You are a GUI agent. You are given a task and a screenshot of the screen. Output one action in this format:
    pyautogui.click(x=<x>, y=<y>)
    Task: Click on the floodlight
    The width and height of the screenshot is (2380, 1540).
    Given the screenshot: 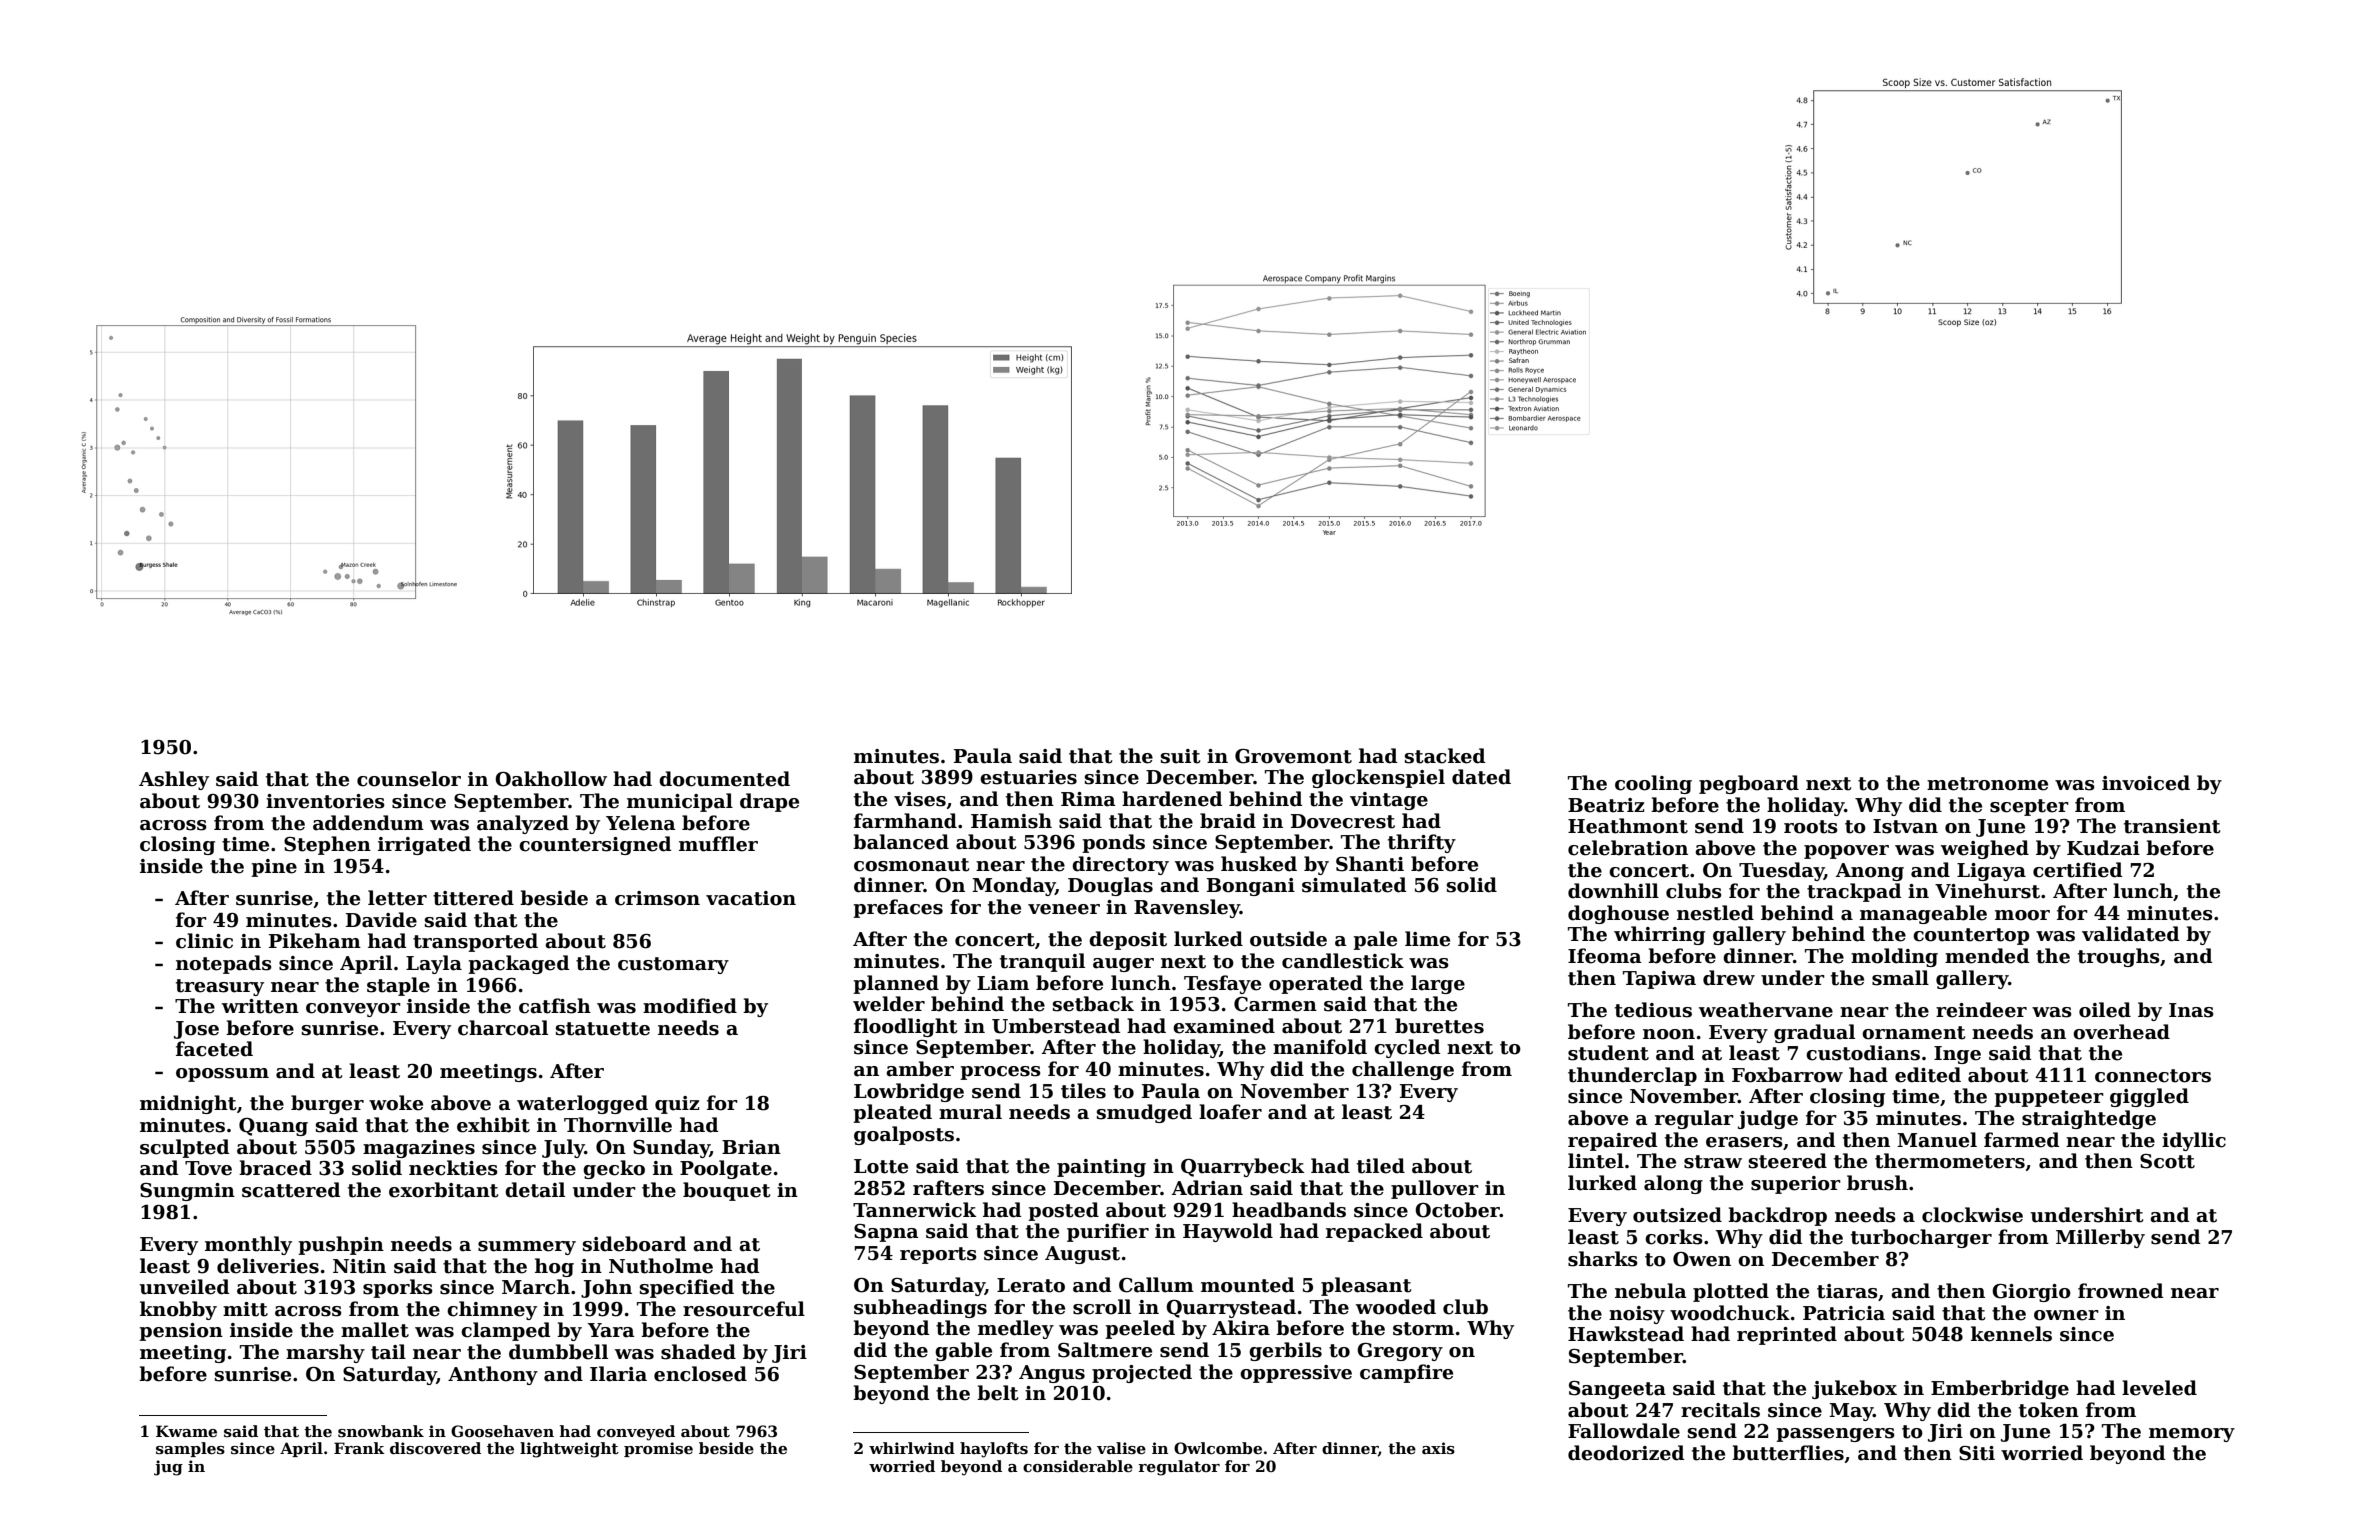 What is the action you would take?
    pyautogui.click(x=905, y=1027)
